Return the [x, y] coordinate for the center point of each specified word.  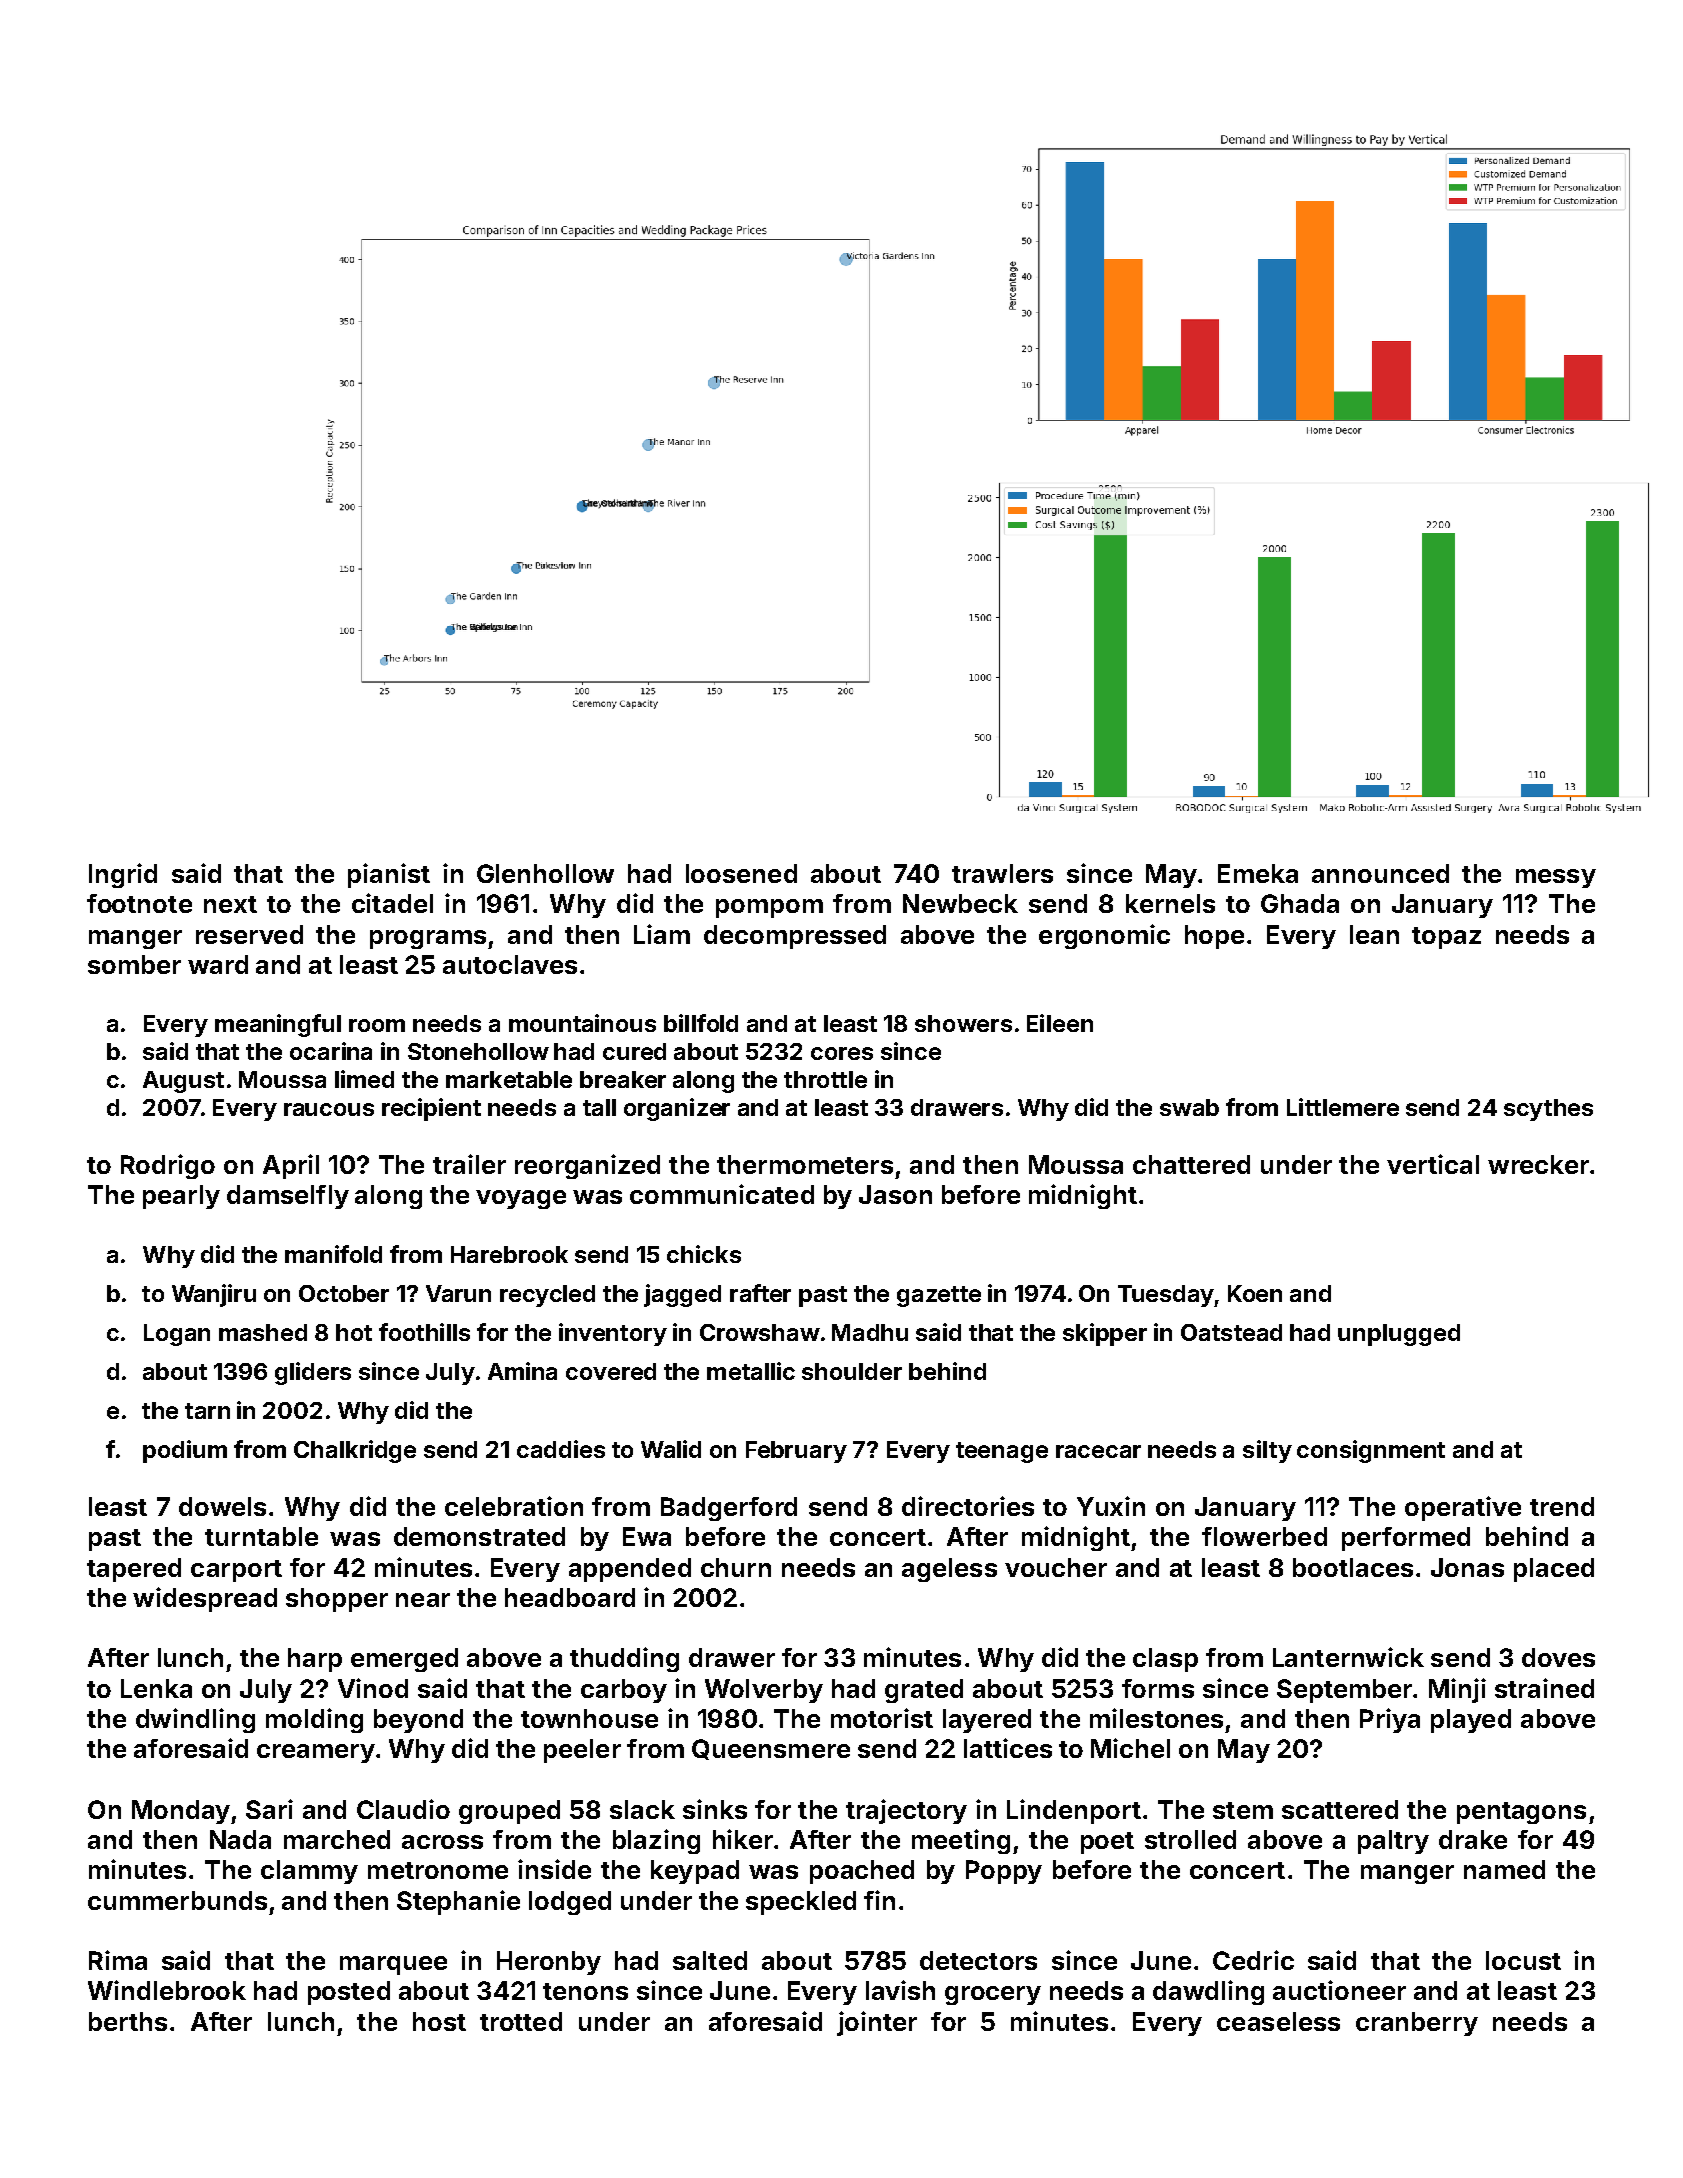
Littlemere [1343, 1107]
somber [134, 964]
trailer [469, 1164]
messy [1556, 878]
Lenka [156, 1688]
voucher [1056, 1567]
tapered [134, 1570]
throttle [825, 1079]
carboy [624, 1691]
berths [128, 2021]
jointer [877, 2023]
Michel [1130, 1748]
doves [1558, 1657]
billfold [701, 1023]
